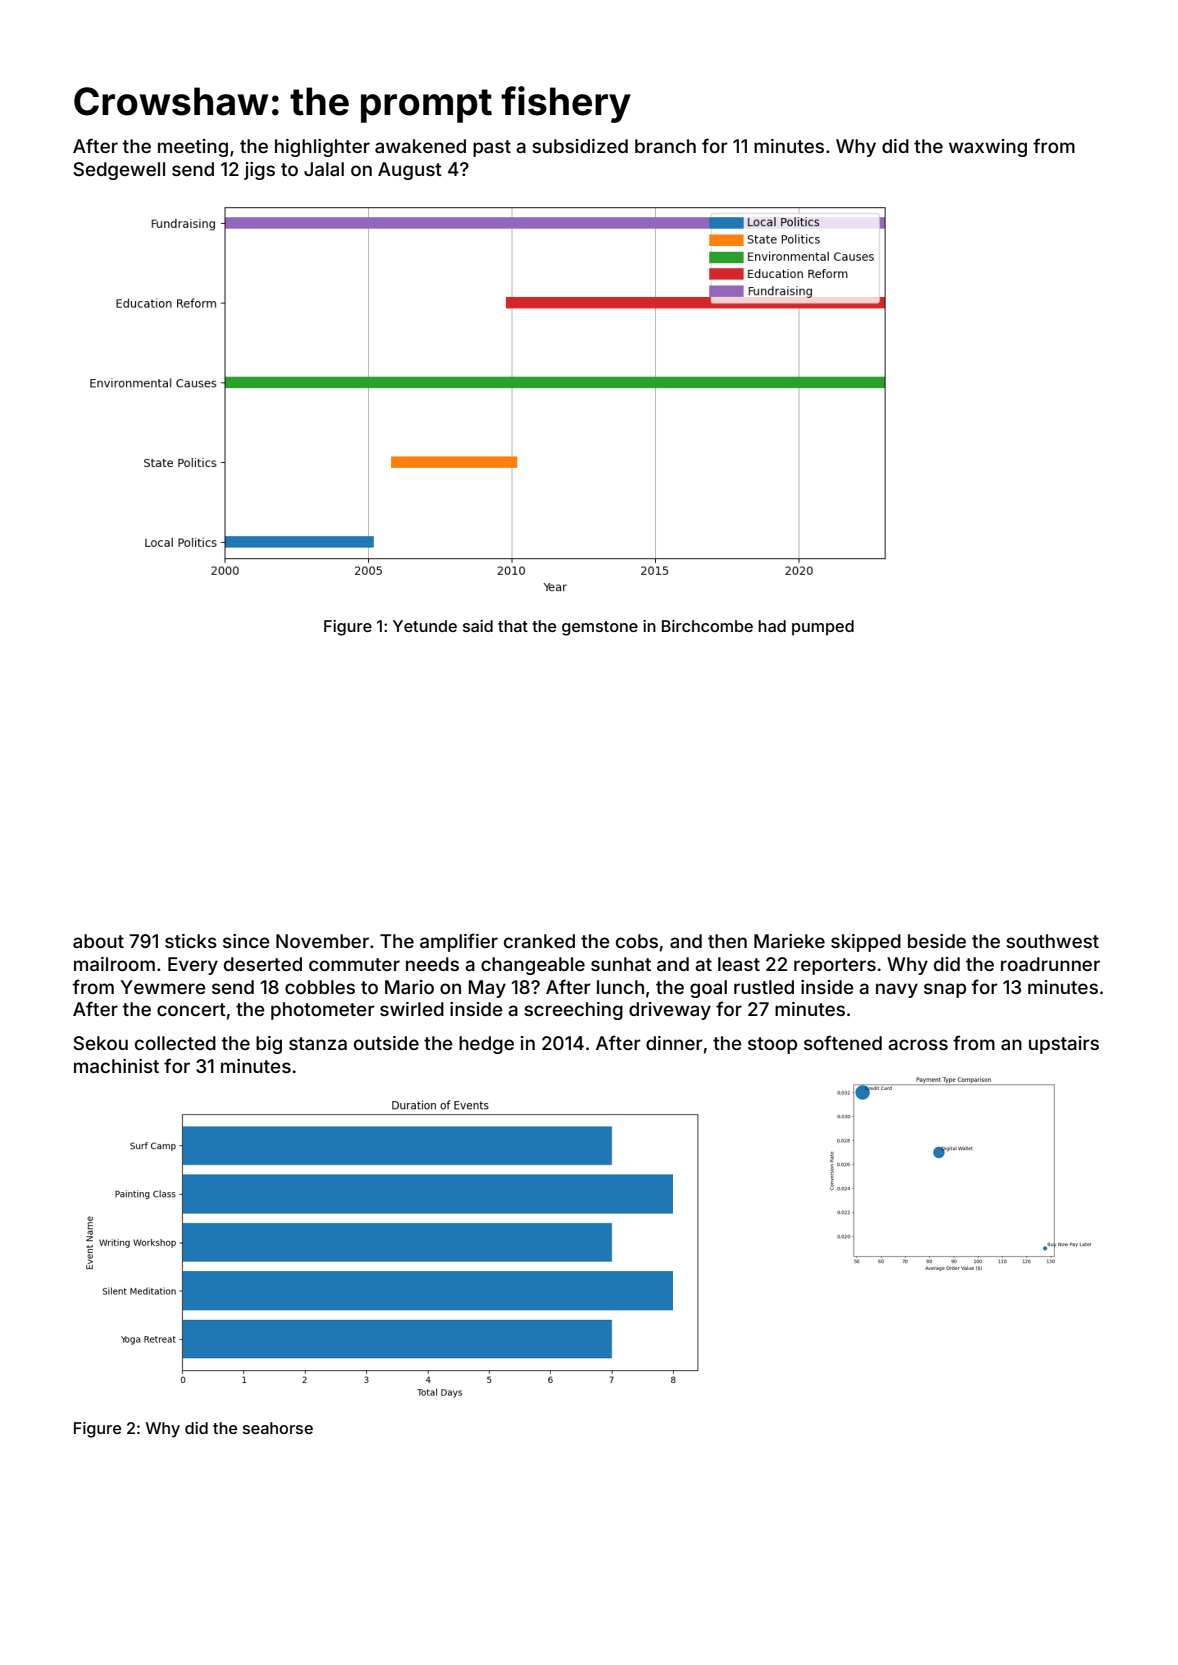  Describe the element at coordinates (486, 1045) in the page. I see `hedge` at that location.
